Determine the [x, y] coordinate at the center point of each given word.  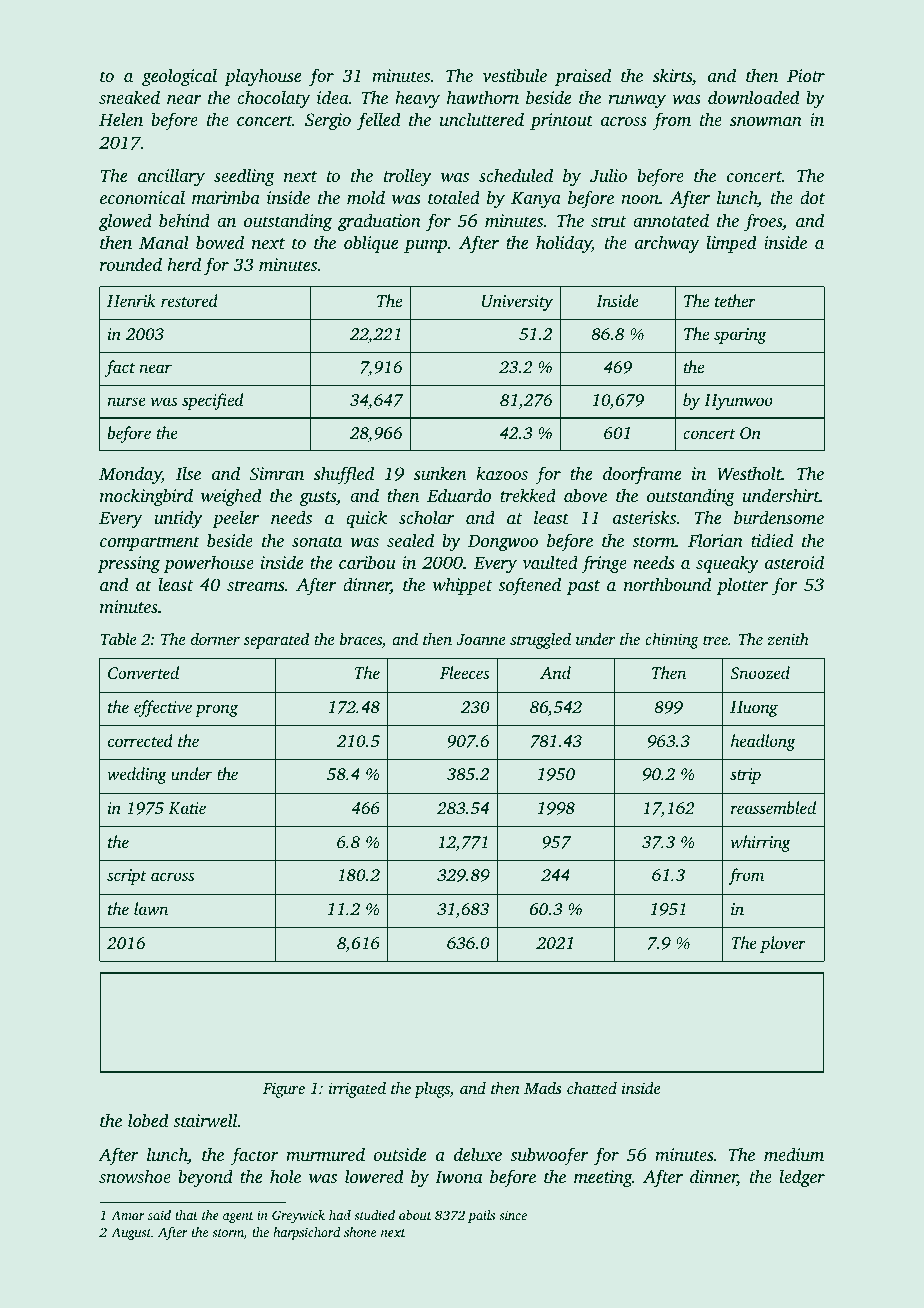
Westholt [749, 473]
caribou [367, 562]
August [131, 1233]
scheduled [516, 175]
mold [366, 197]
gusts [317, 498]
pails [481, 1216]
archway [667, 244]
